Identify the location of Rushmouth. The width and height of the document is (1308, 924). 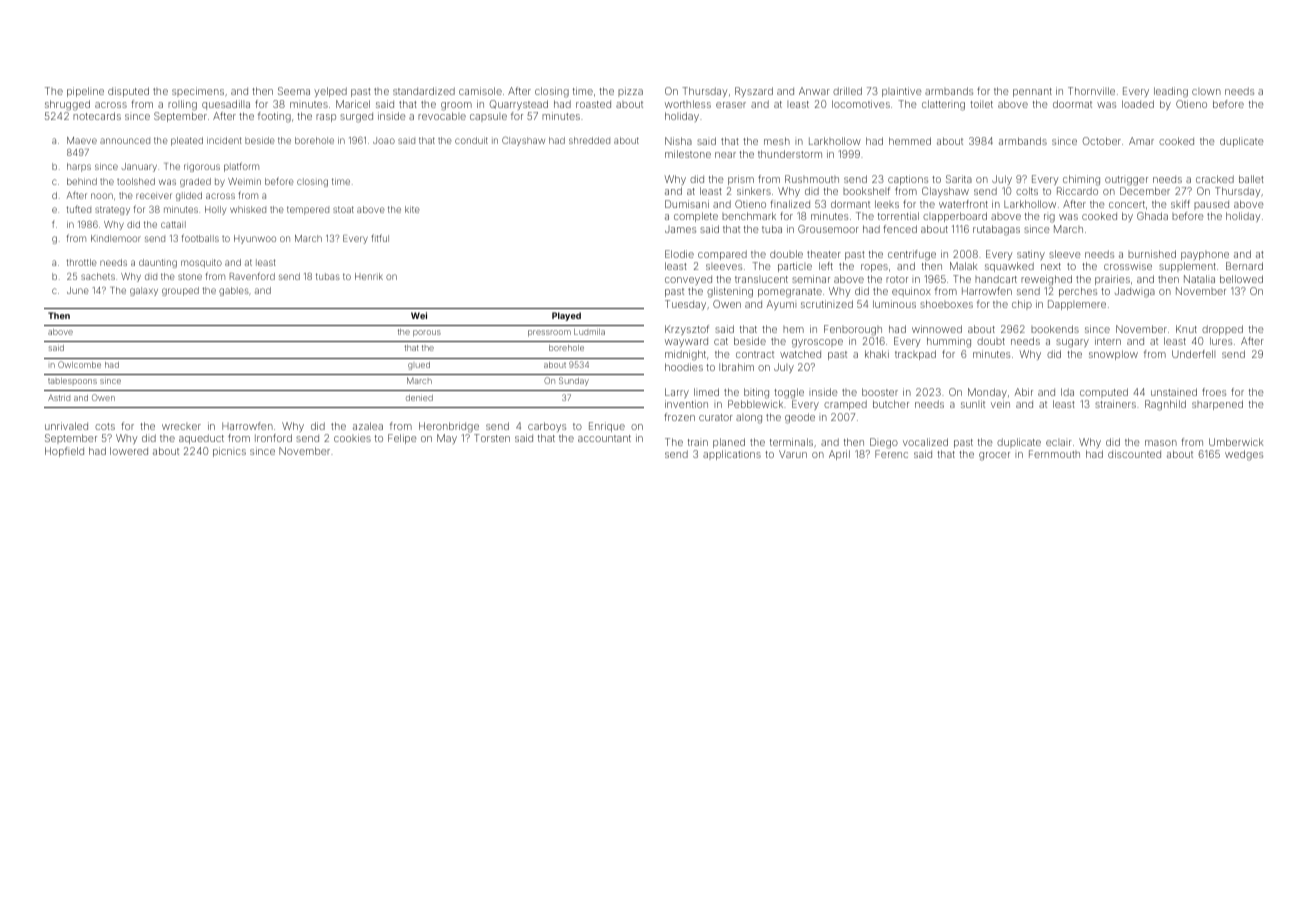
(812, 179).
